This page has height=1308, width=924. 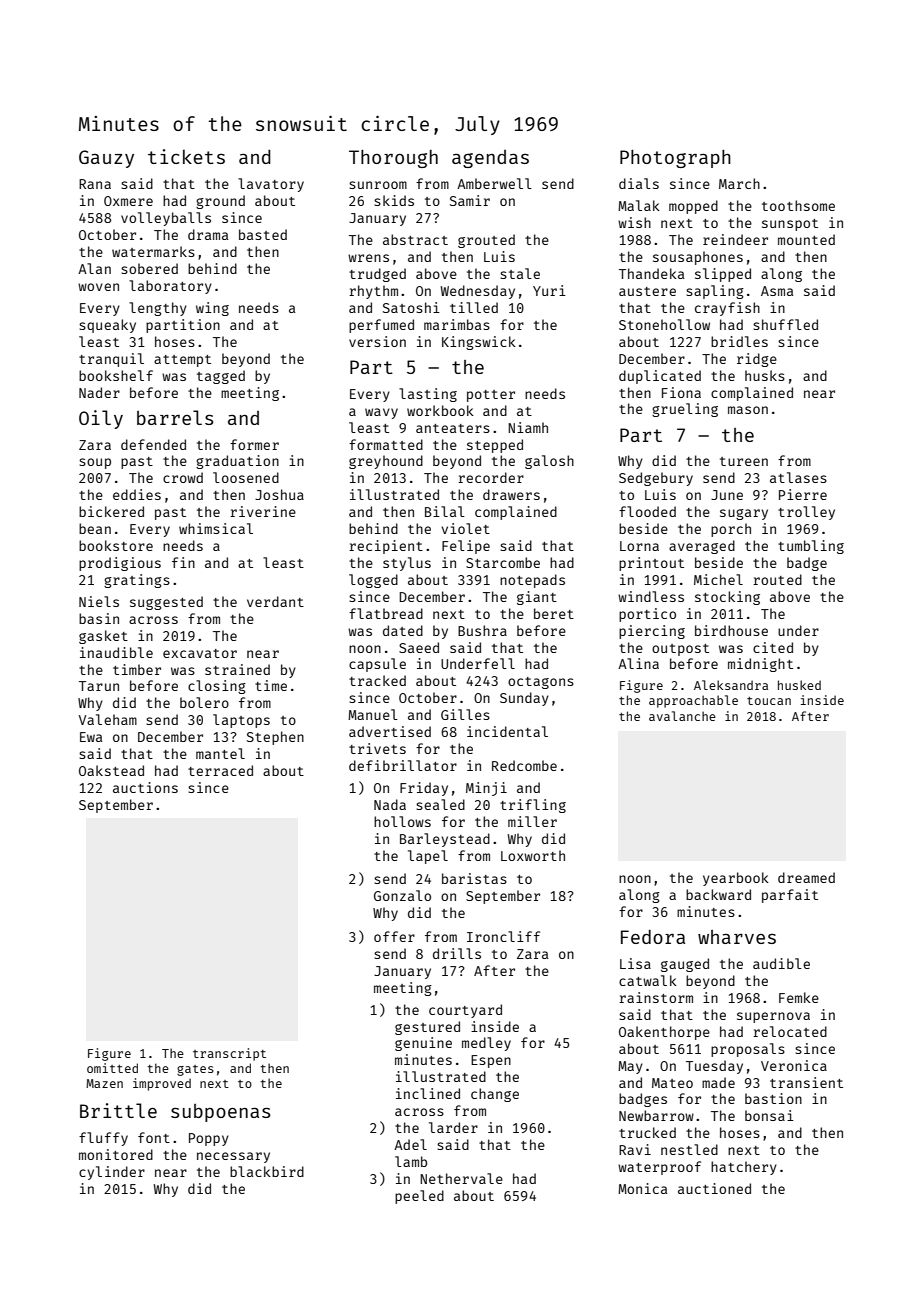 What do you see at coordinates (377, 748) in the page?
I see `trivets` at bounding box center [377, 748].
